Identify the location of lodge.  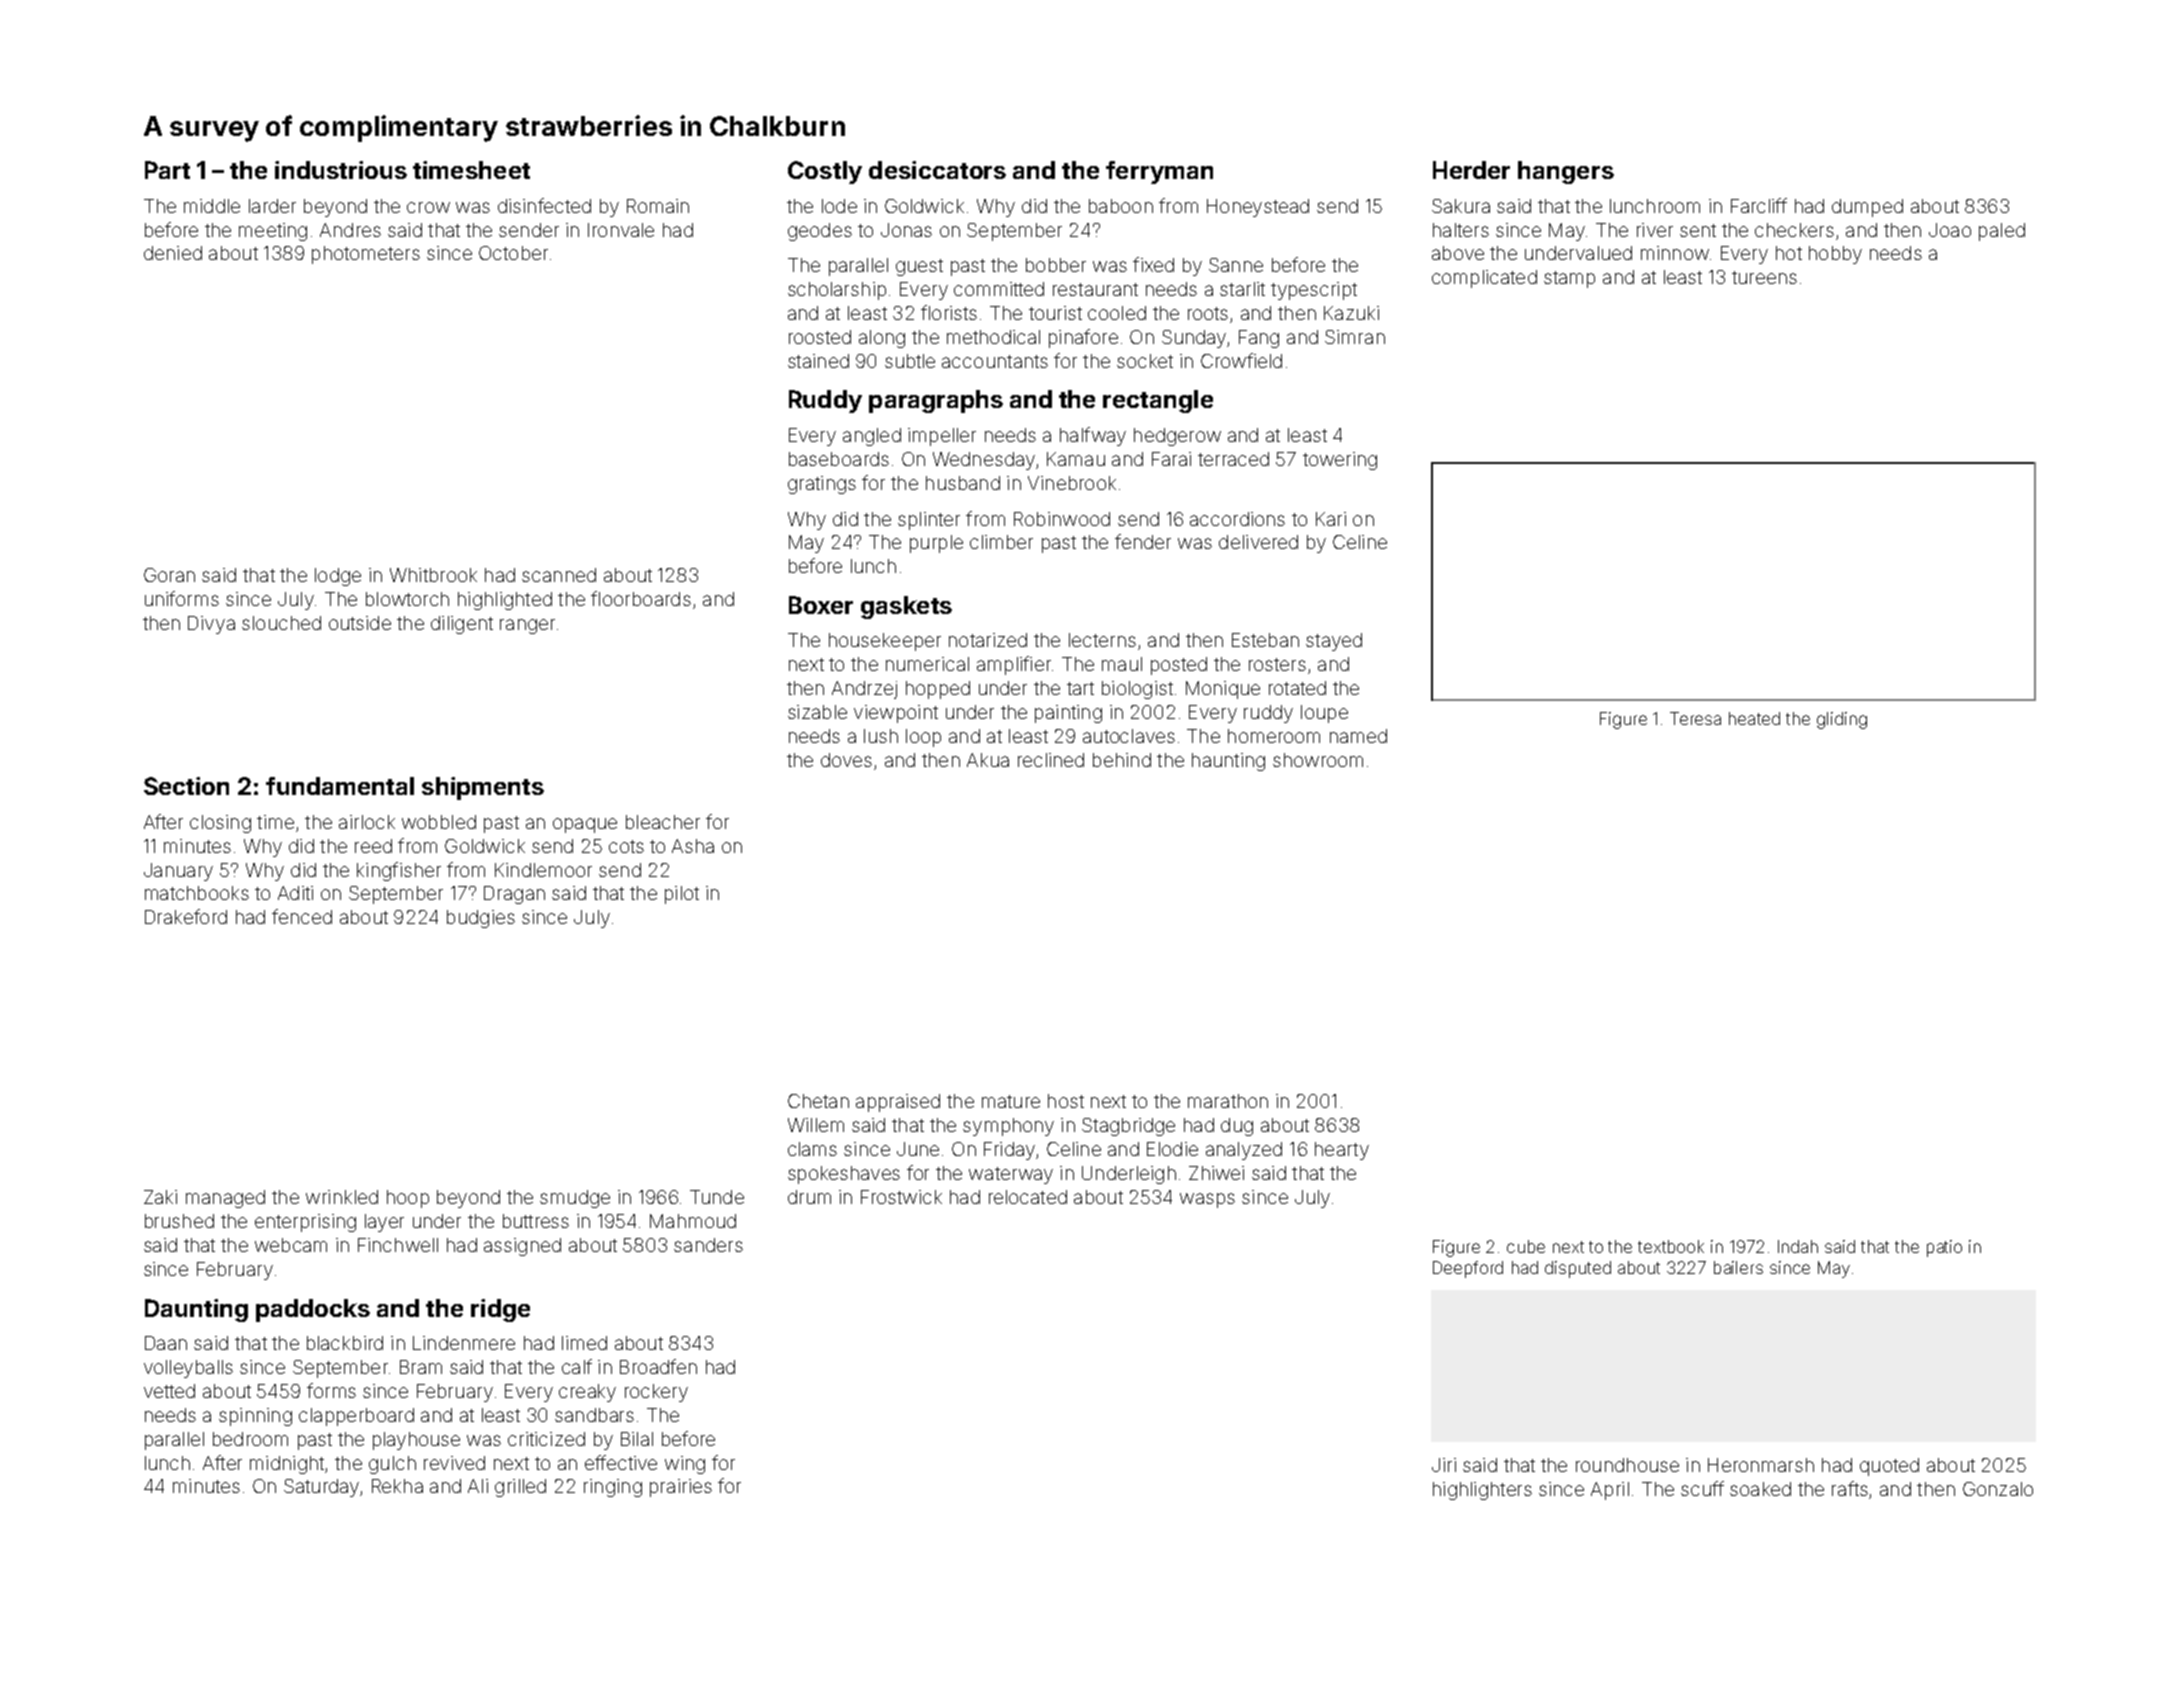
(338, 577).
